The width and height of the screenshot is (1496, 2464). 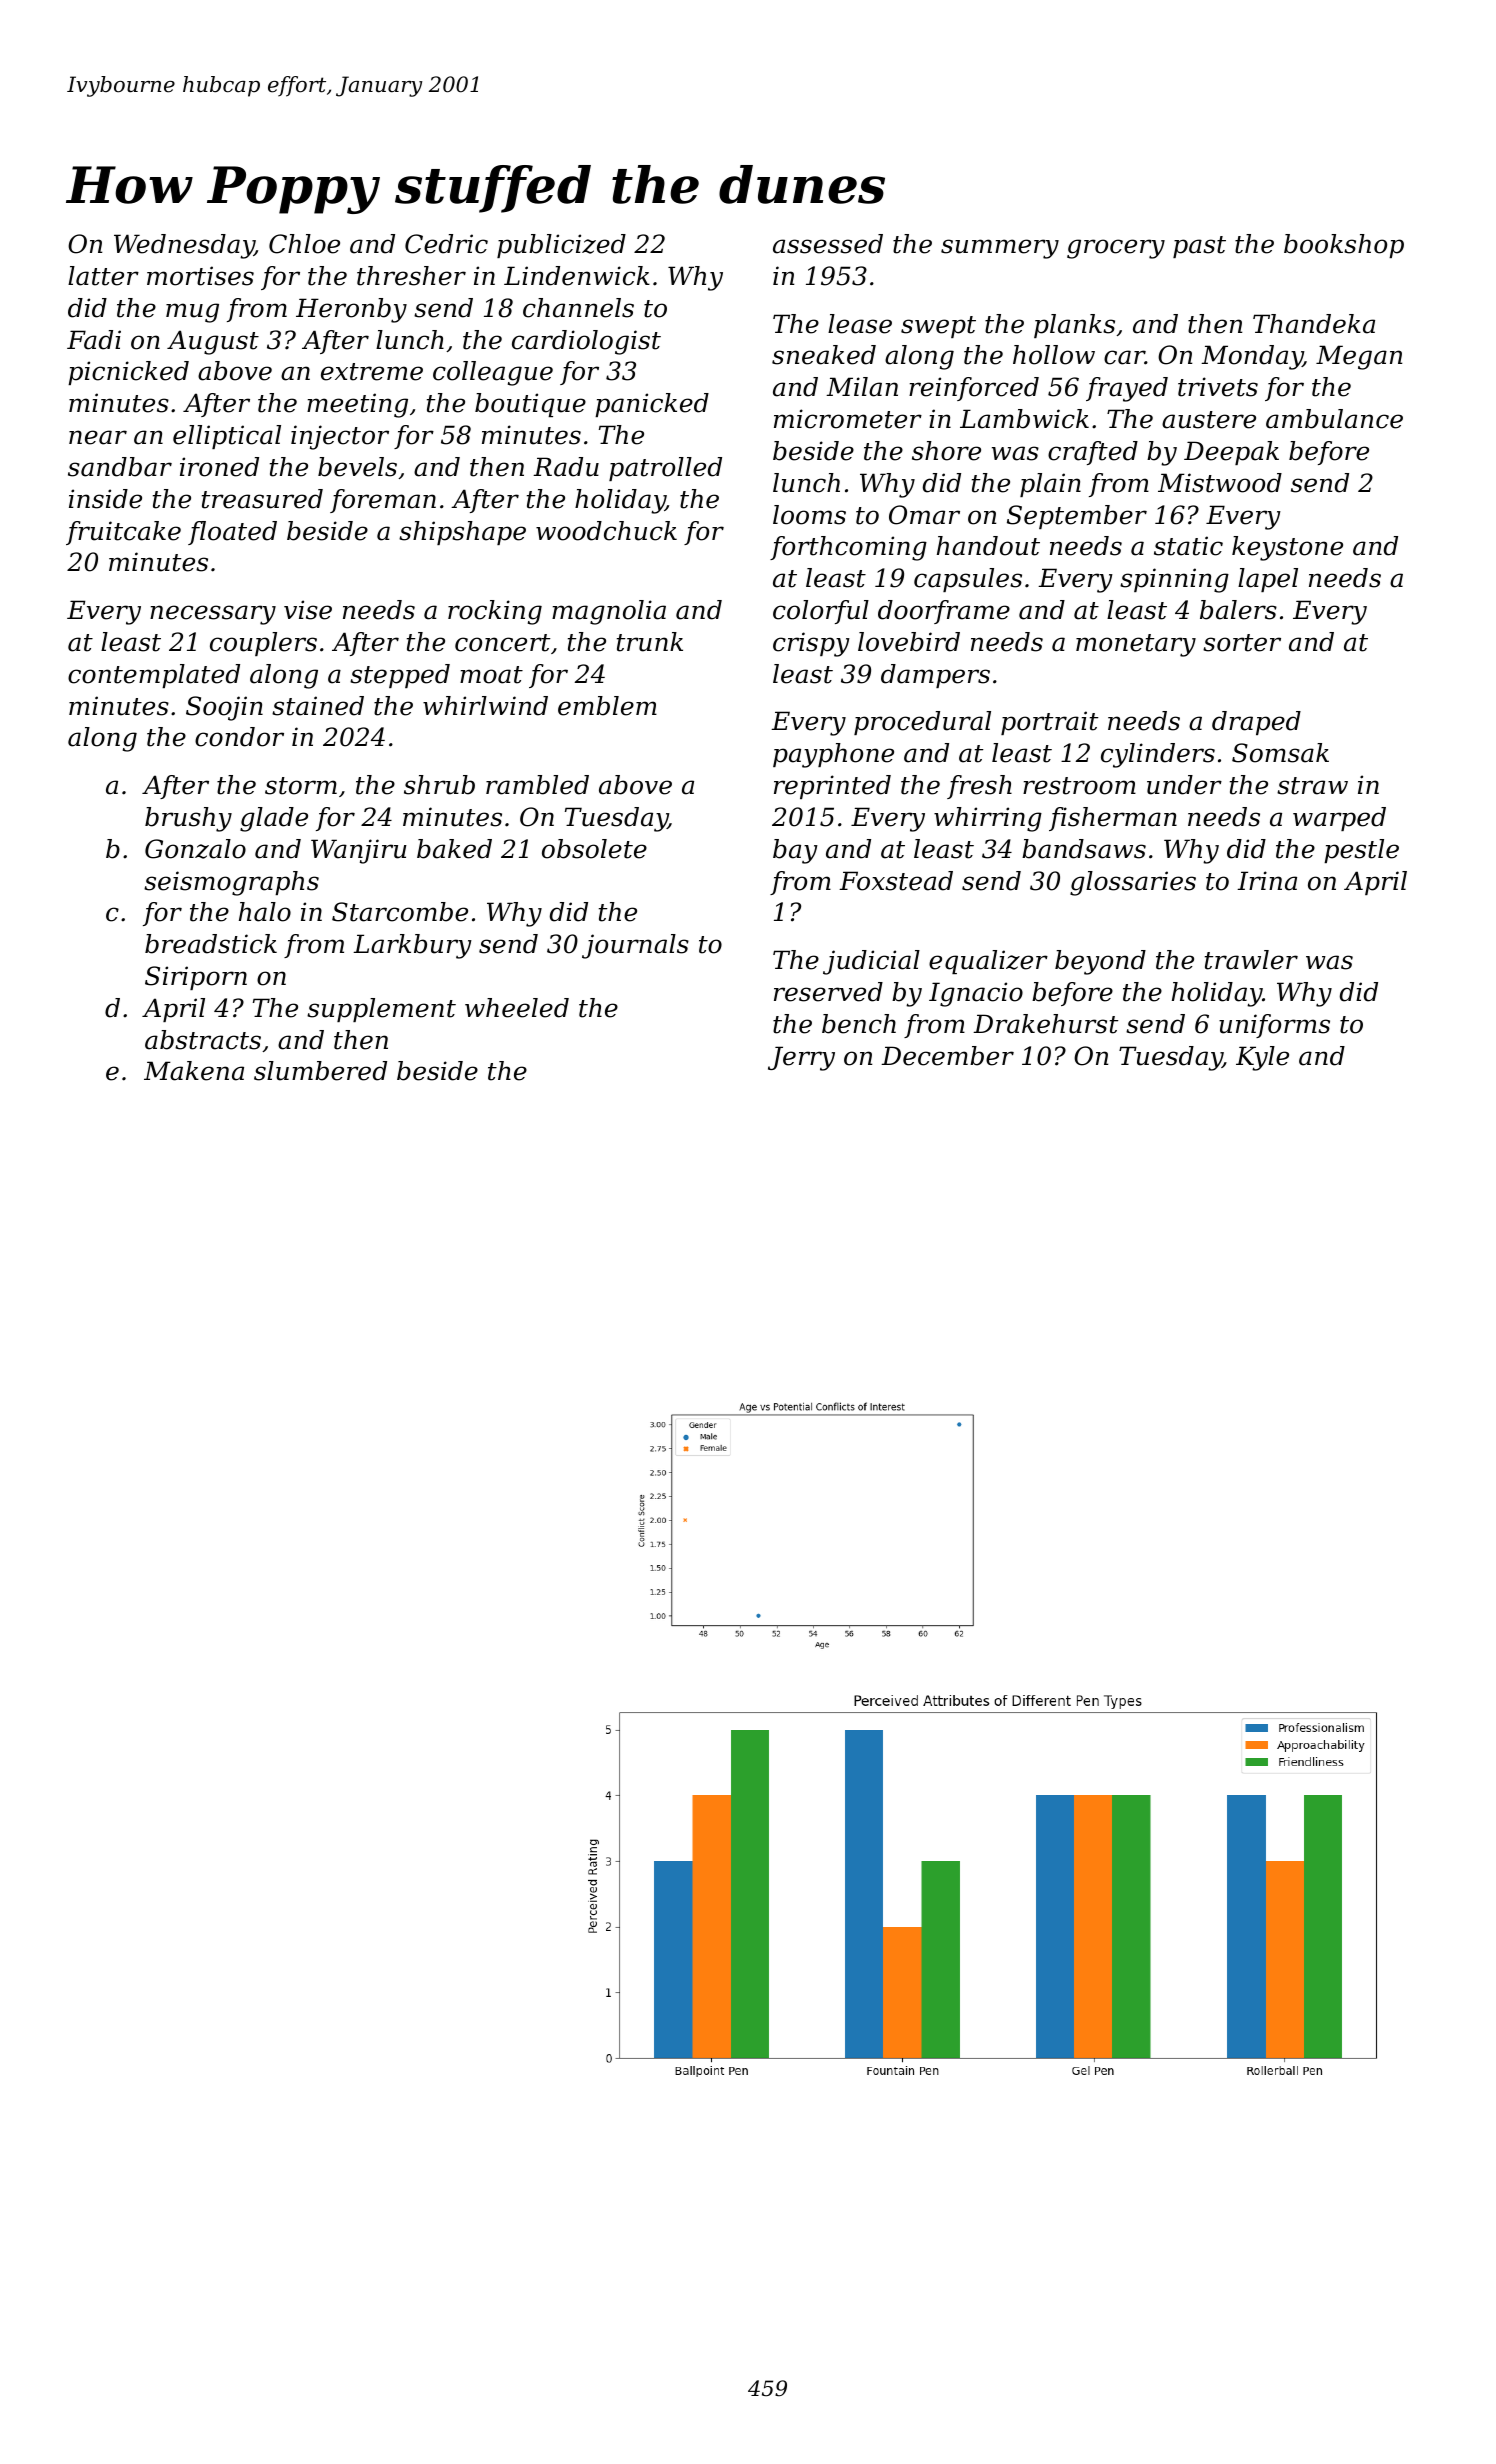 What do you see at coordinates (357, 405) in the screenshot?
I see `meeting` at bounding box center [357, 405].
